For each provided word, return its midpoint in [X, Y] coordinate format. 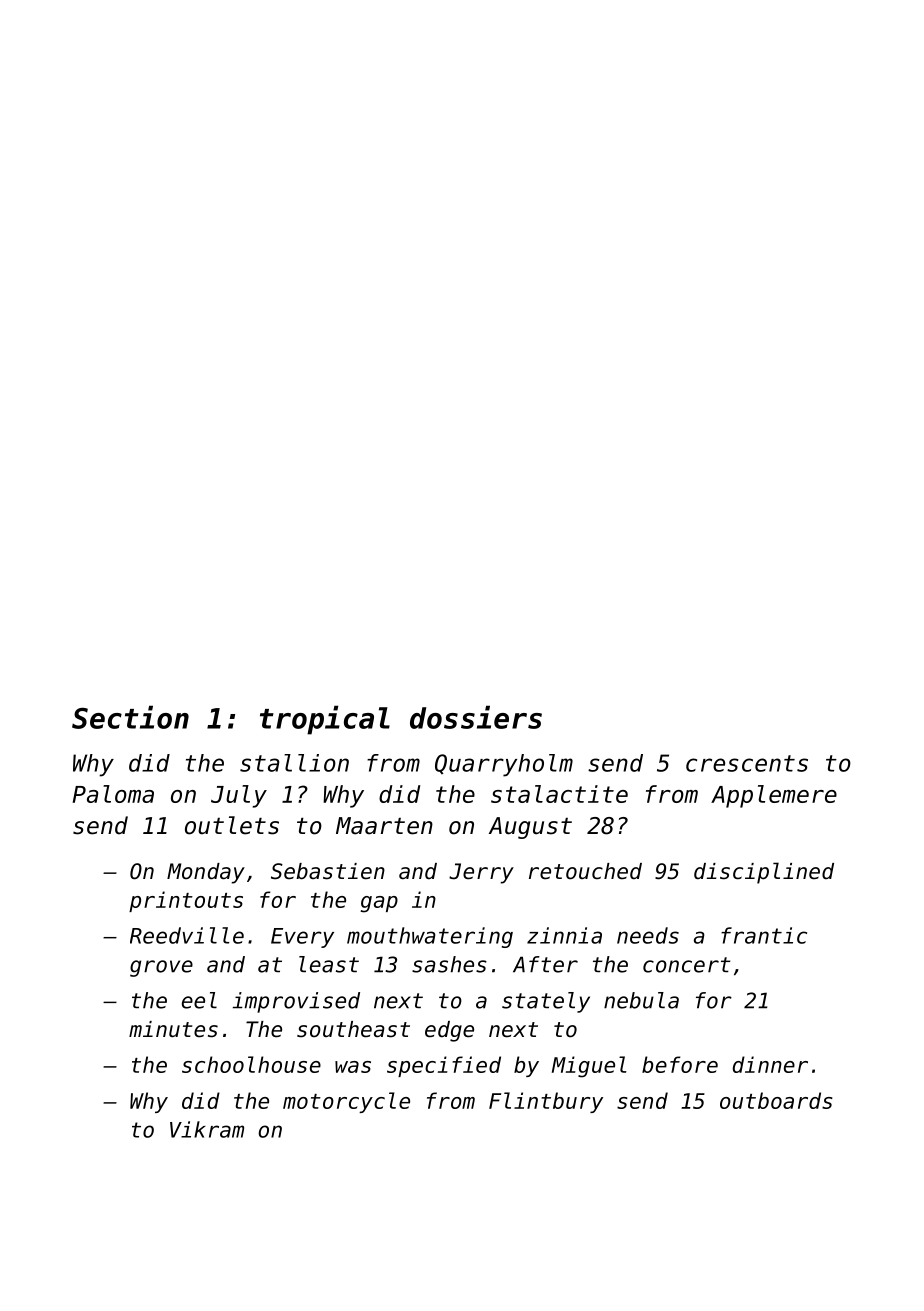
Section [130, 717]
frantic [764, 935]
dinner [770, 1064]
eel [199, 1000]
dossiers [476, 717]
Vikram [207, 1129]
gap [379, 904]
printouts [186, 901]
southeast [353, 1029]
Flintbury [546, 1102]
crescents [747, 763]
